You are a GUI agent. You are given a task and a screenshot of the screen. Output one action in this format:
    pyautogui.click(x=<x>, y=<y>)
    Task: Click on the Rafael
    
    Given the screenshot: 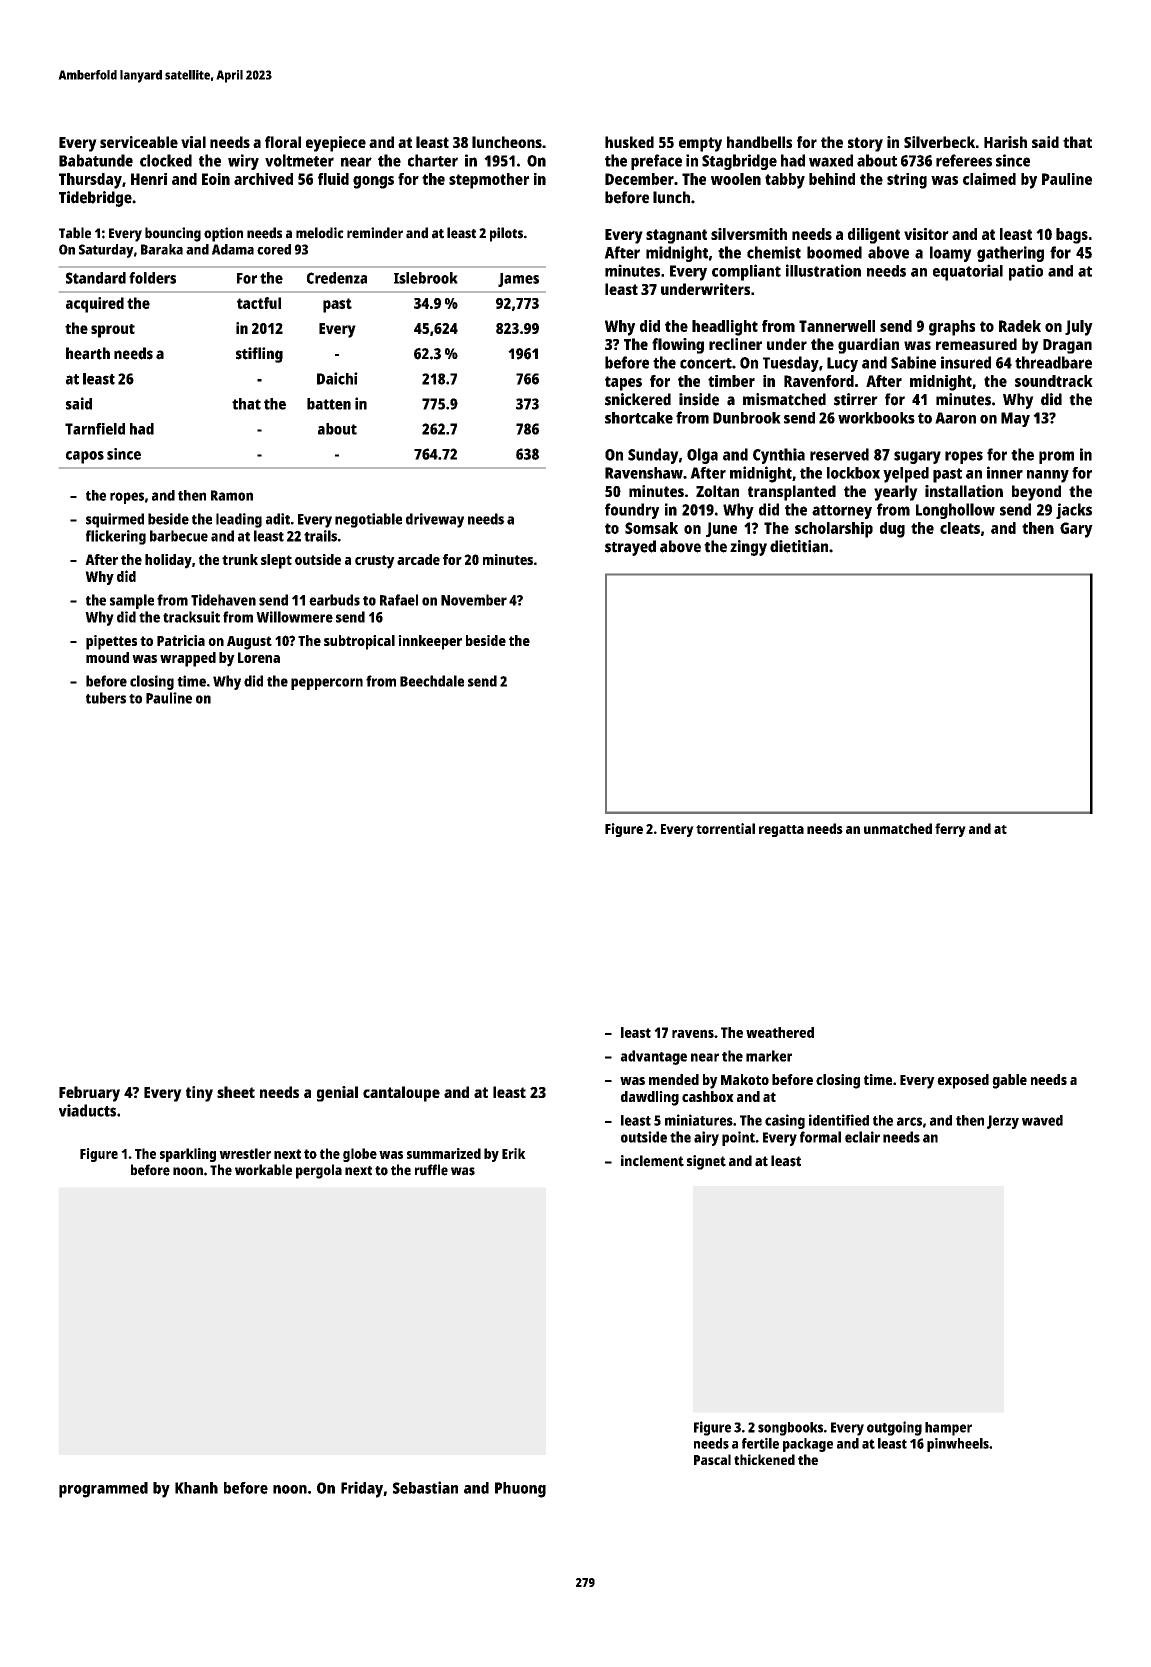 What is the action you would take?
    pyautogui.click(x=399, y=600)
